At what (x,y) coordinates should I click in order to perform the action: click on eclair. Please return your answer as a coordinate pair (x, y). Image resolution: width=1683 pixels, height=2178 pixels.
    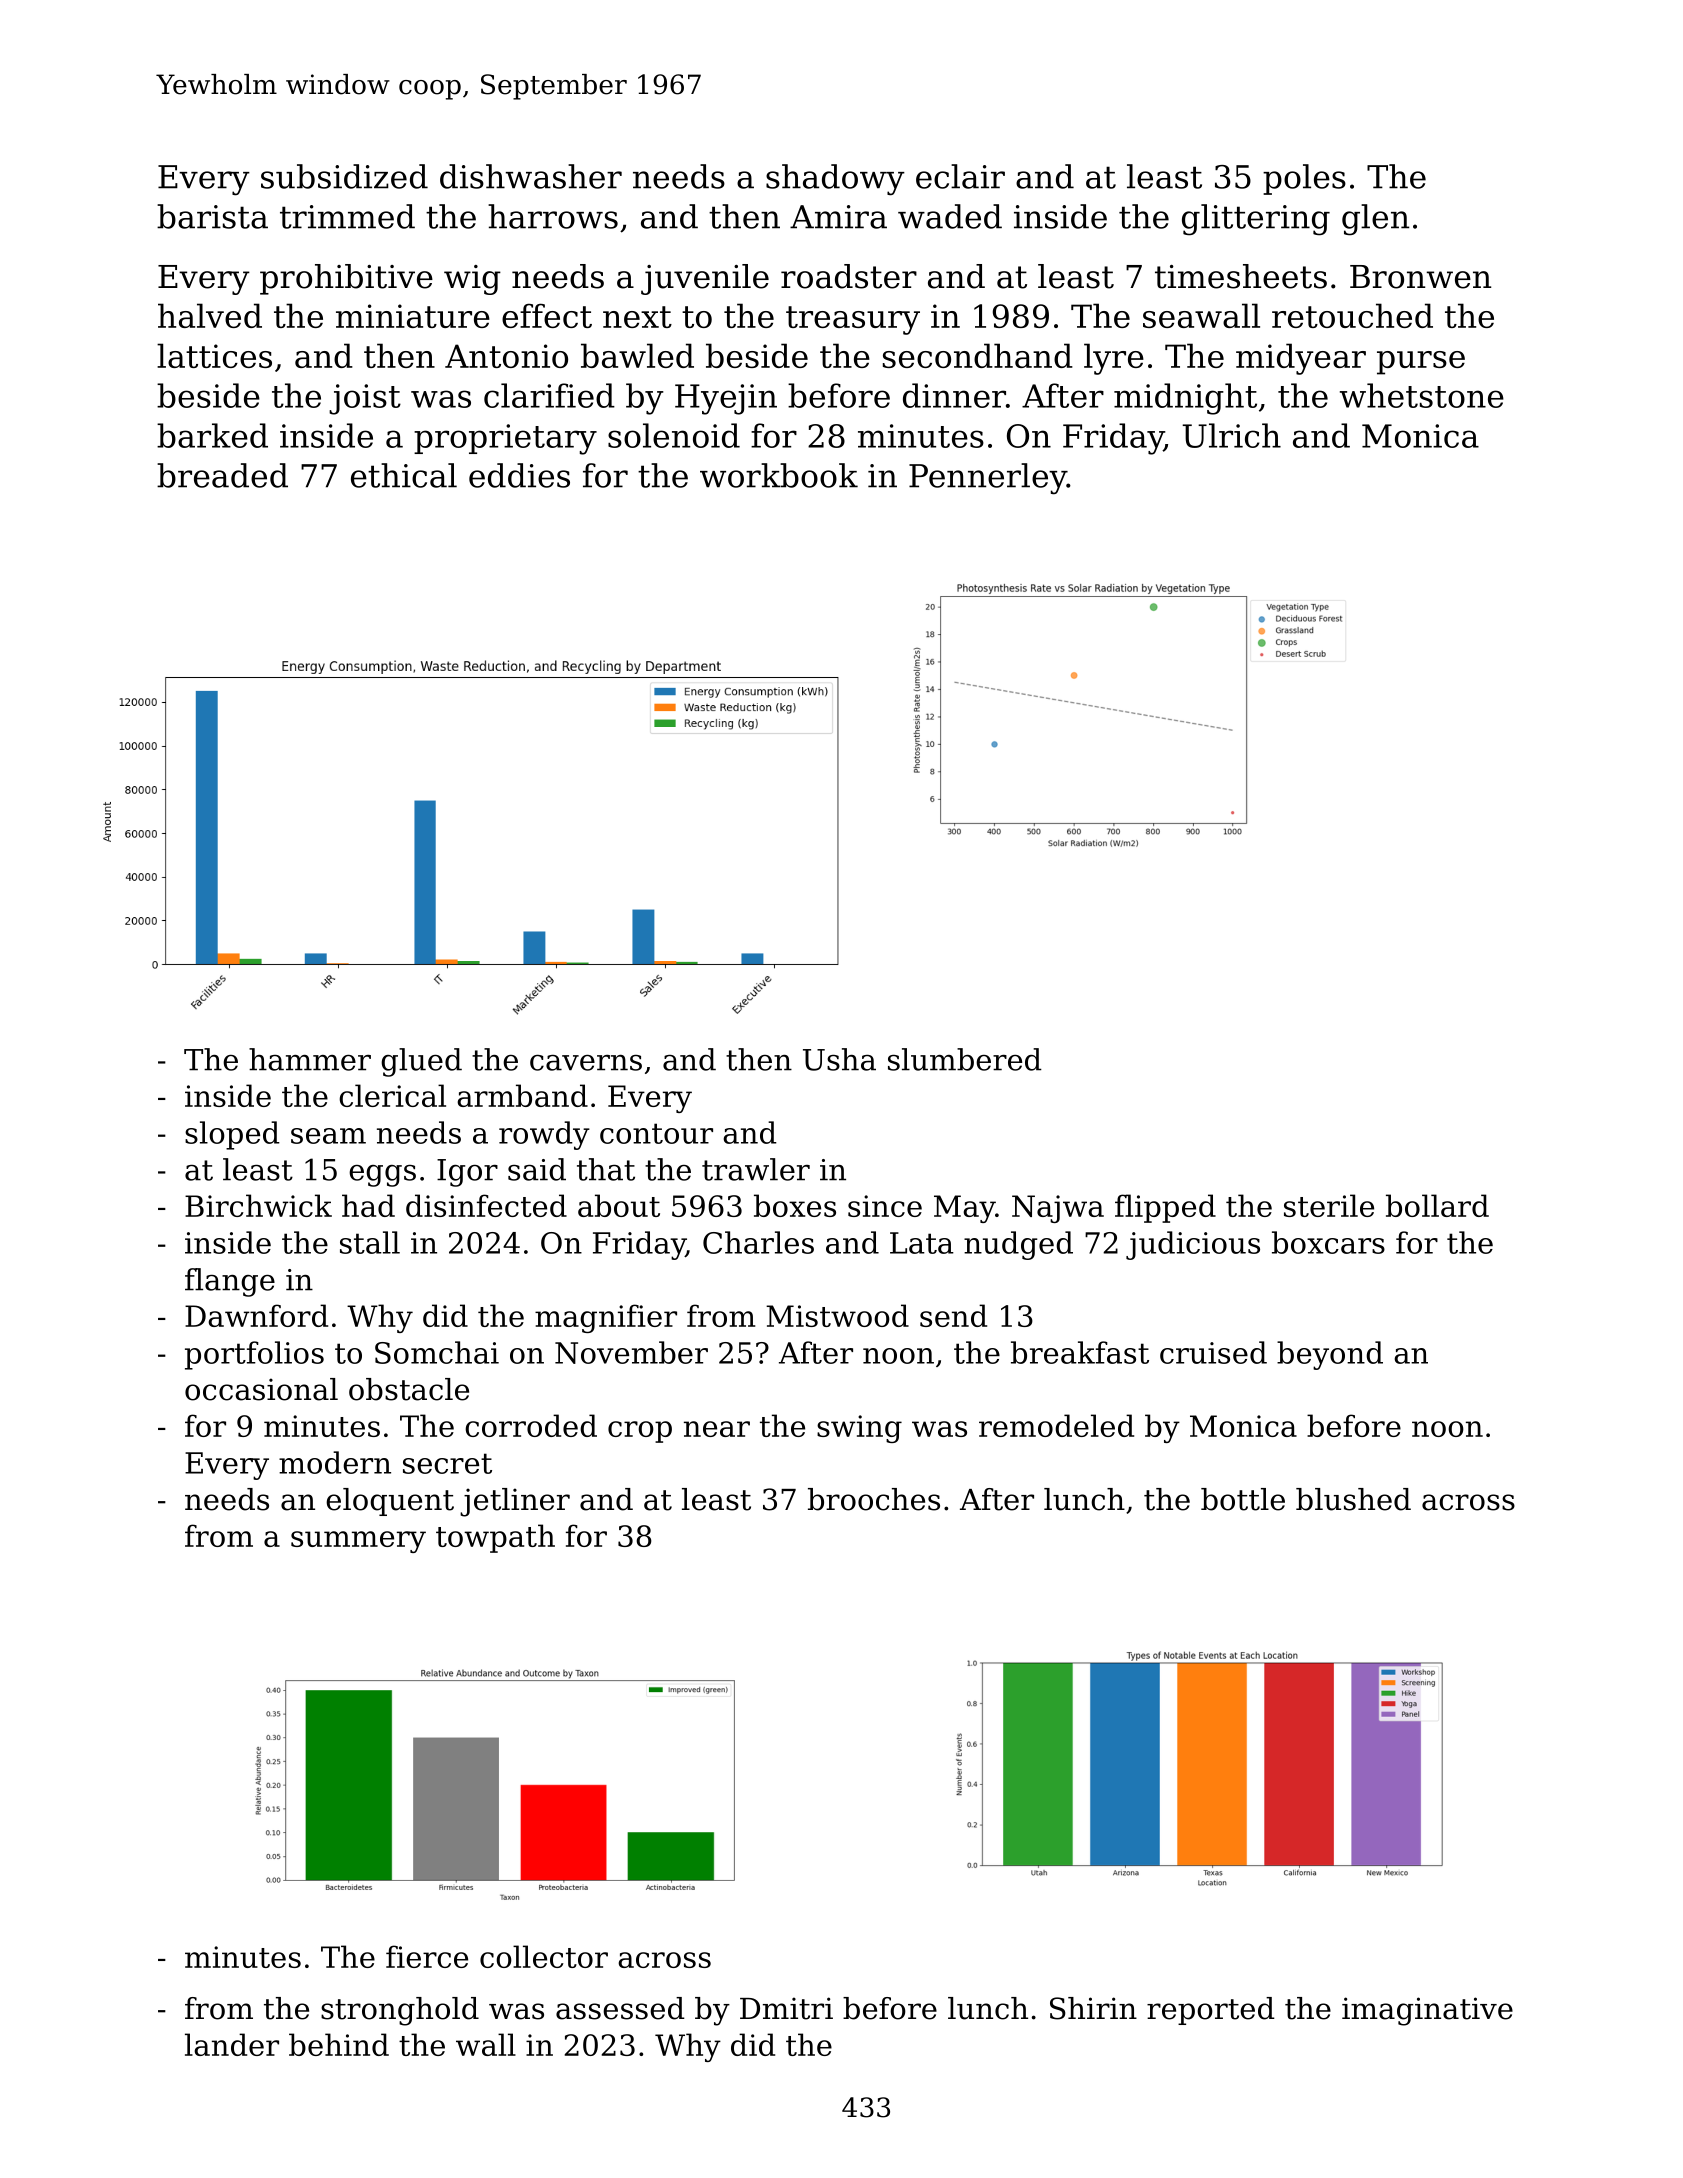
    Looking at the image, I should click on (960, 176).
